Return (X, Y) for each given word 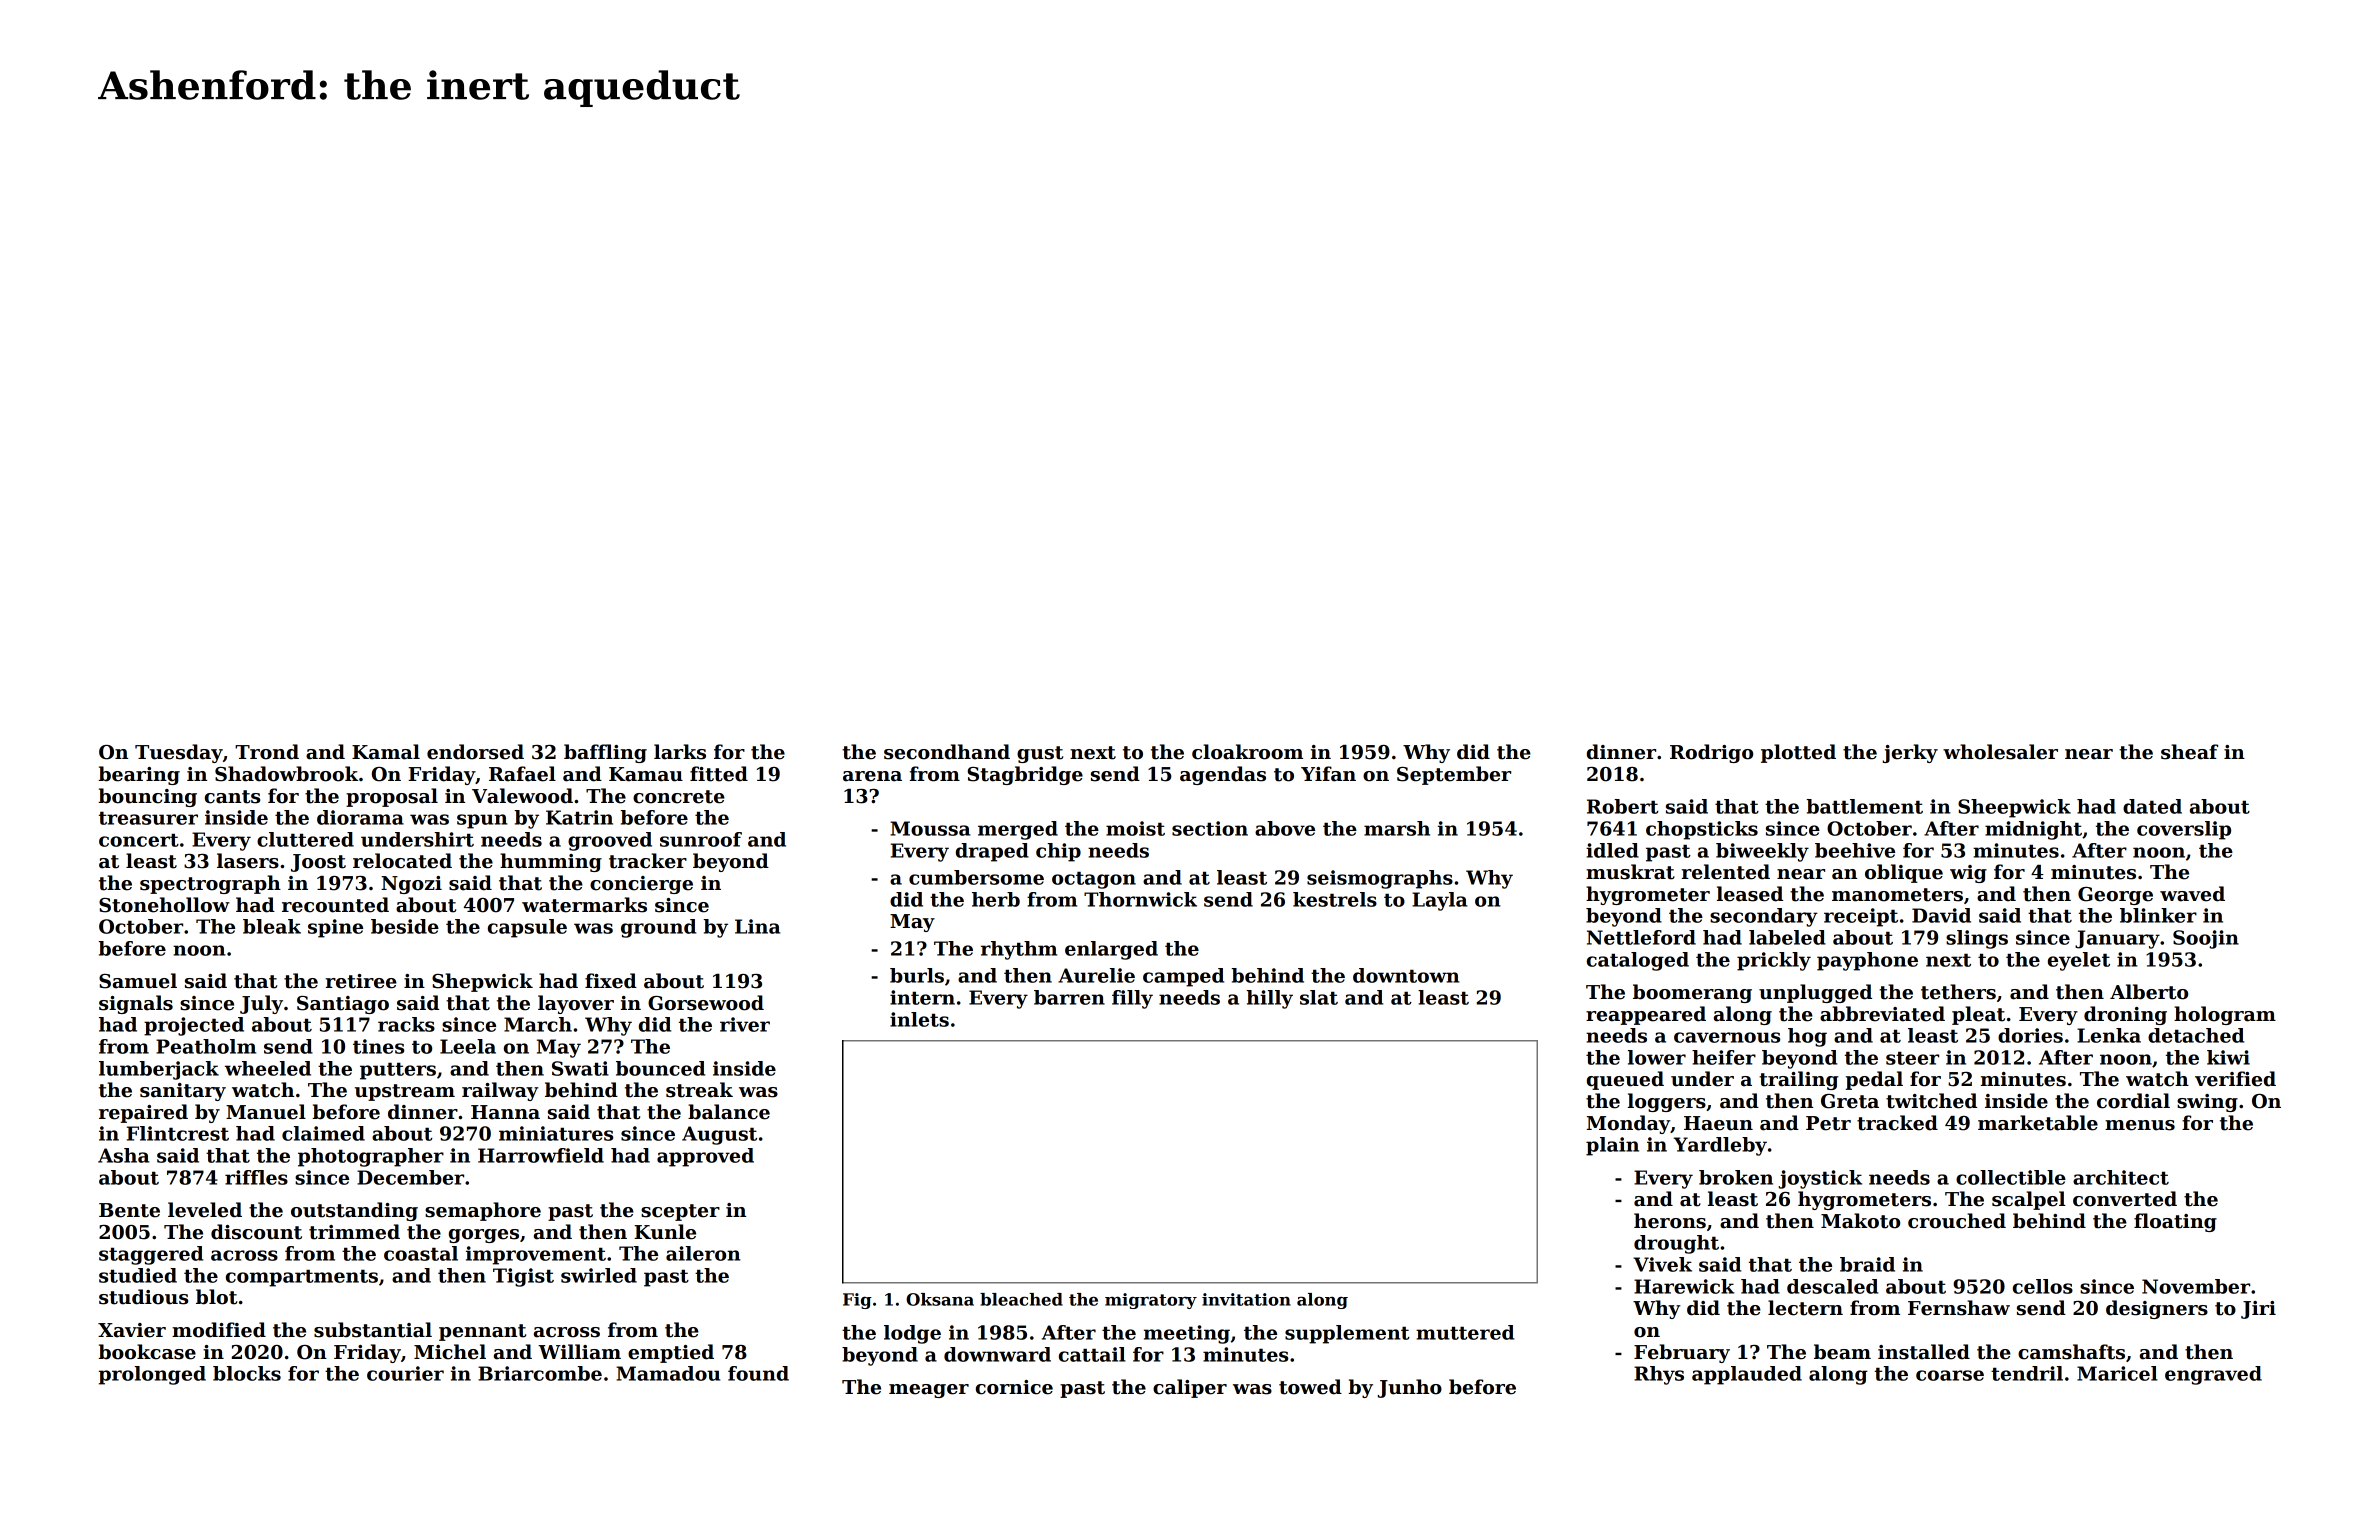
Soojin (2206, 939)
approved (705, 1157)
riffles (256, 1177)
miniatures (556, 1133)
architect (2121, 1177)
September (1454, 775)
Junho (1410, 1388)
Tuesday (179, 753)
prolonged (152, 1375)
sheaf (2189, 752)
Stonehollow (164, 905)
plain (1612, 1146)
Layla (1440, 901)
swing (2207, 1103)
